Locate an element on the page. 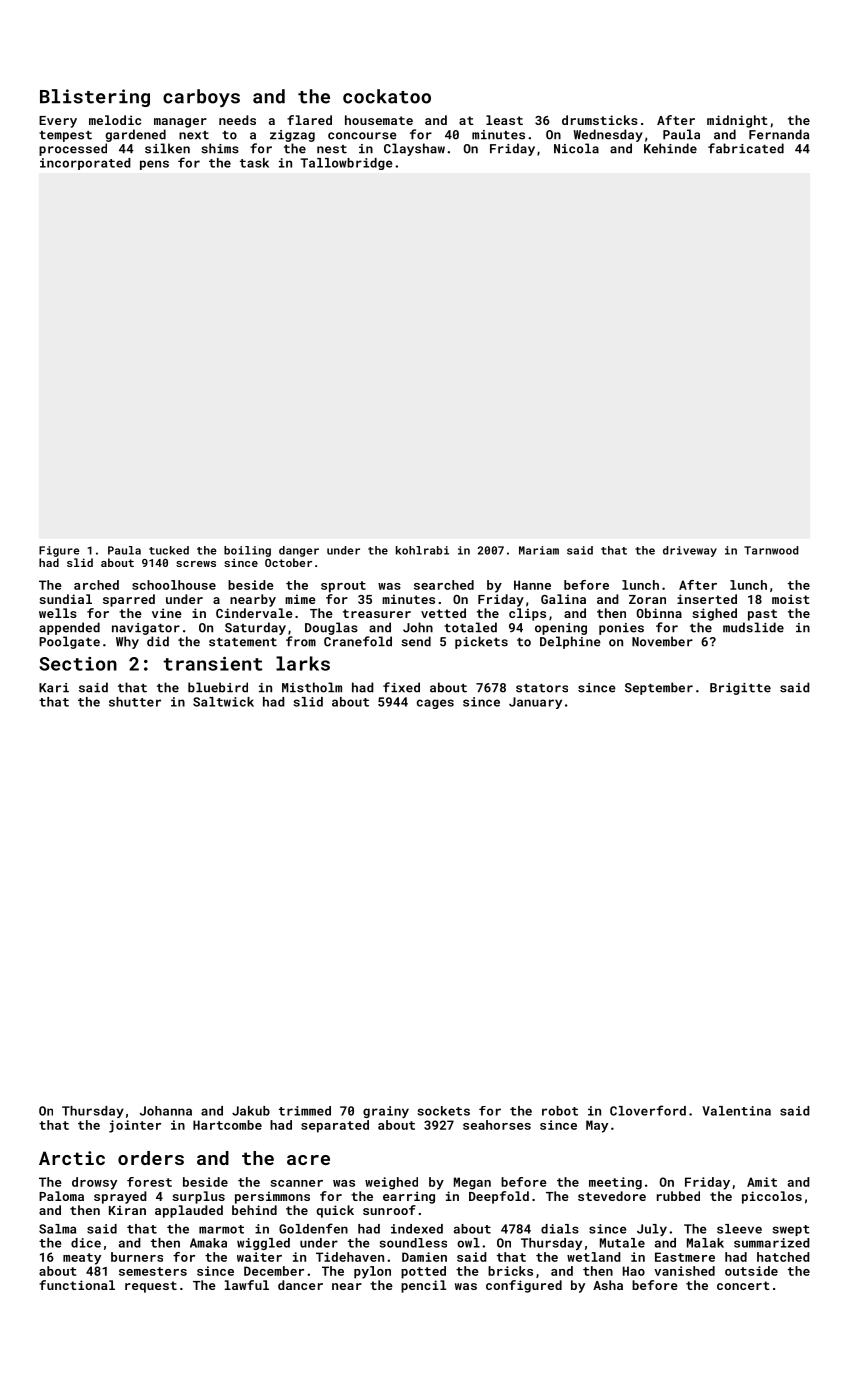  Kari is located at coordinates (54, 688).
